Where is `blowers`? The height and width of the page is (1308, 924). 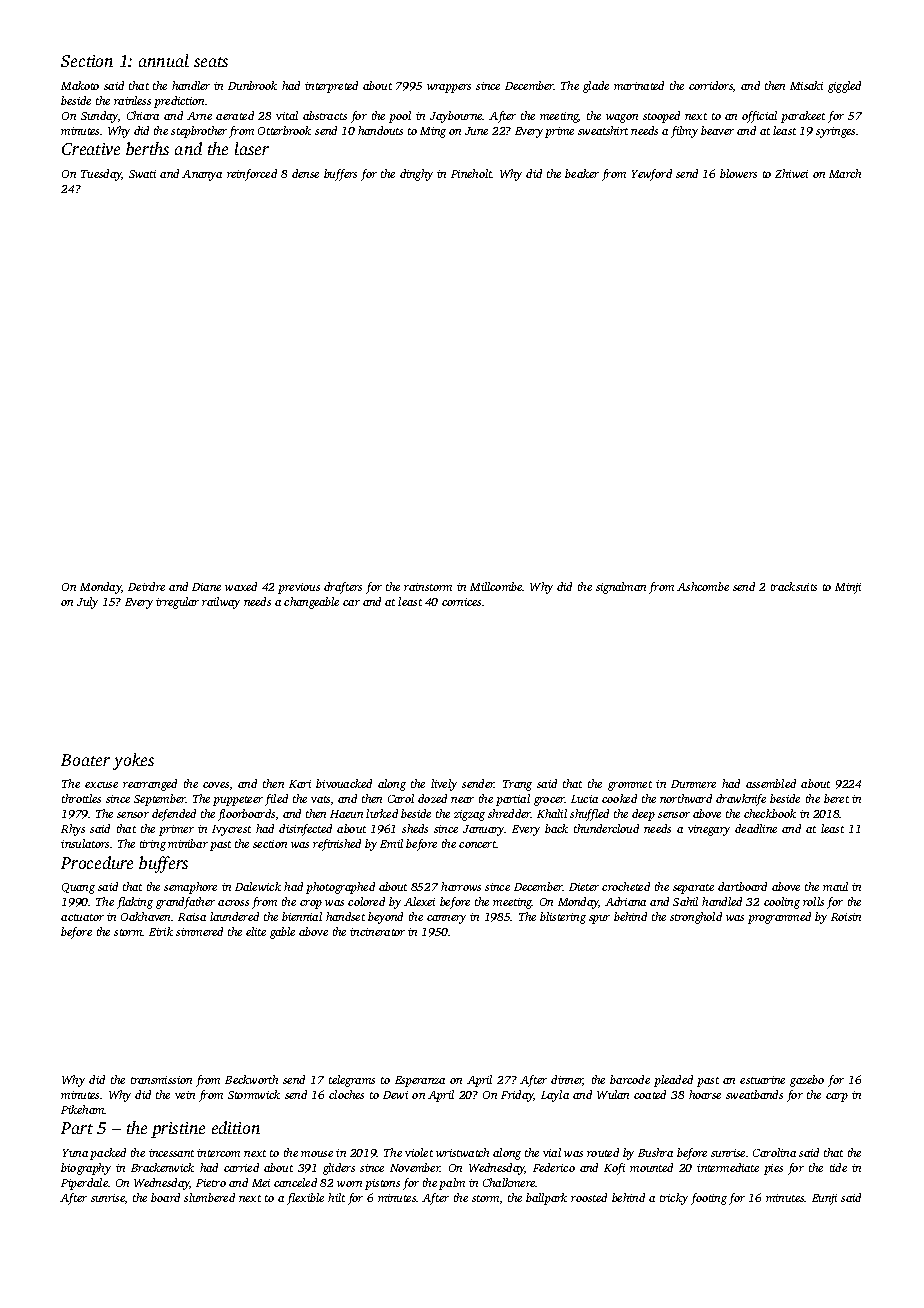
blowers is located at coordinates (738, 173).
